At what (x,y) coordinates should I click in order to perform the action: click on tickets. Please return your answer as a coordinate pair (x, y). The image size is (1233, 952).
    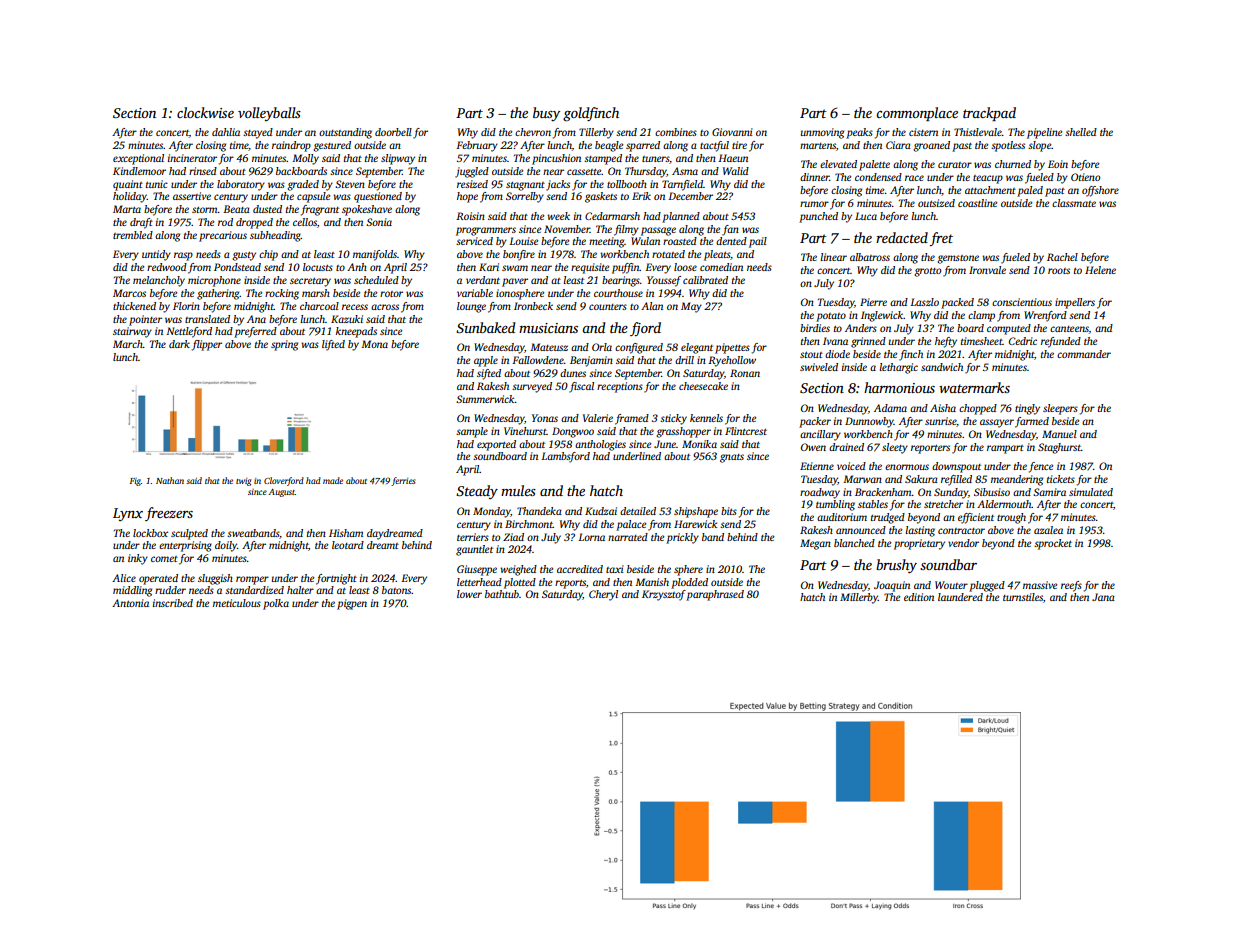
    Looking at the image, I should click on (1061, 479).
